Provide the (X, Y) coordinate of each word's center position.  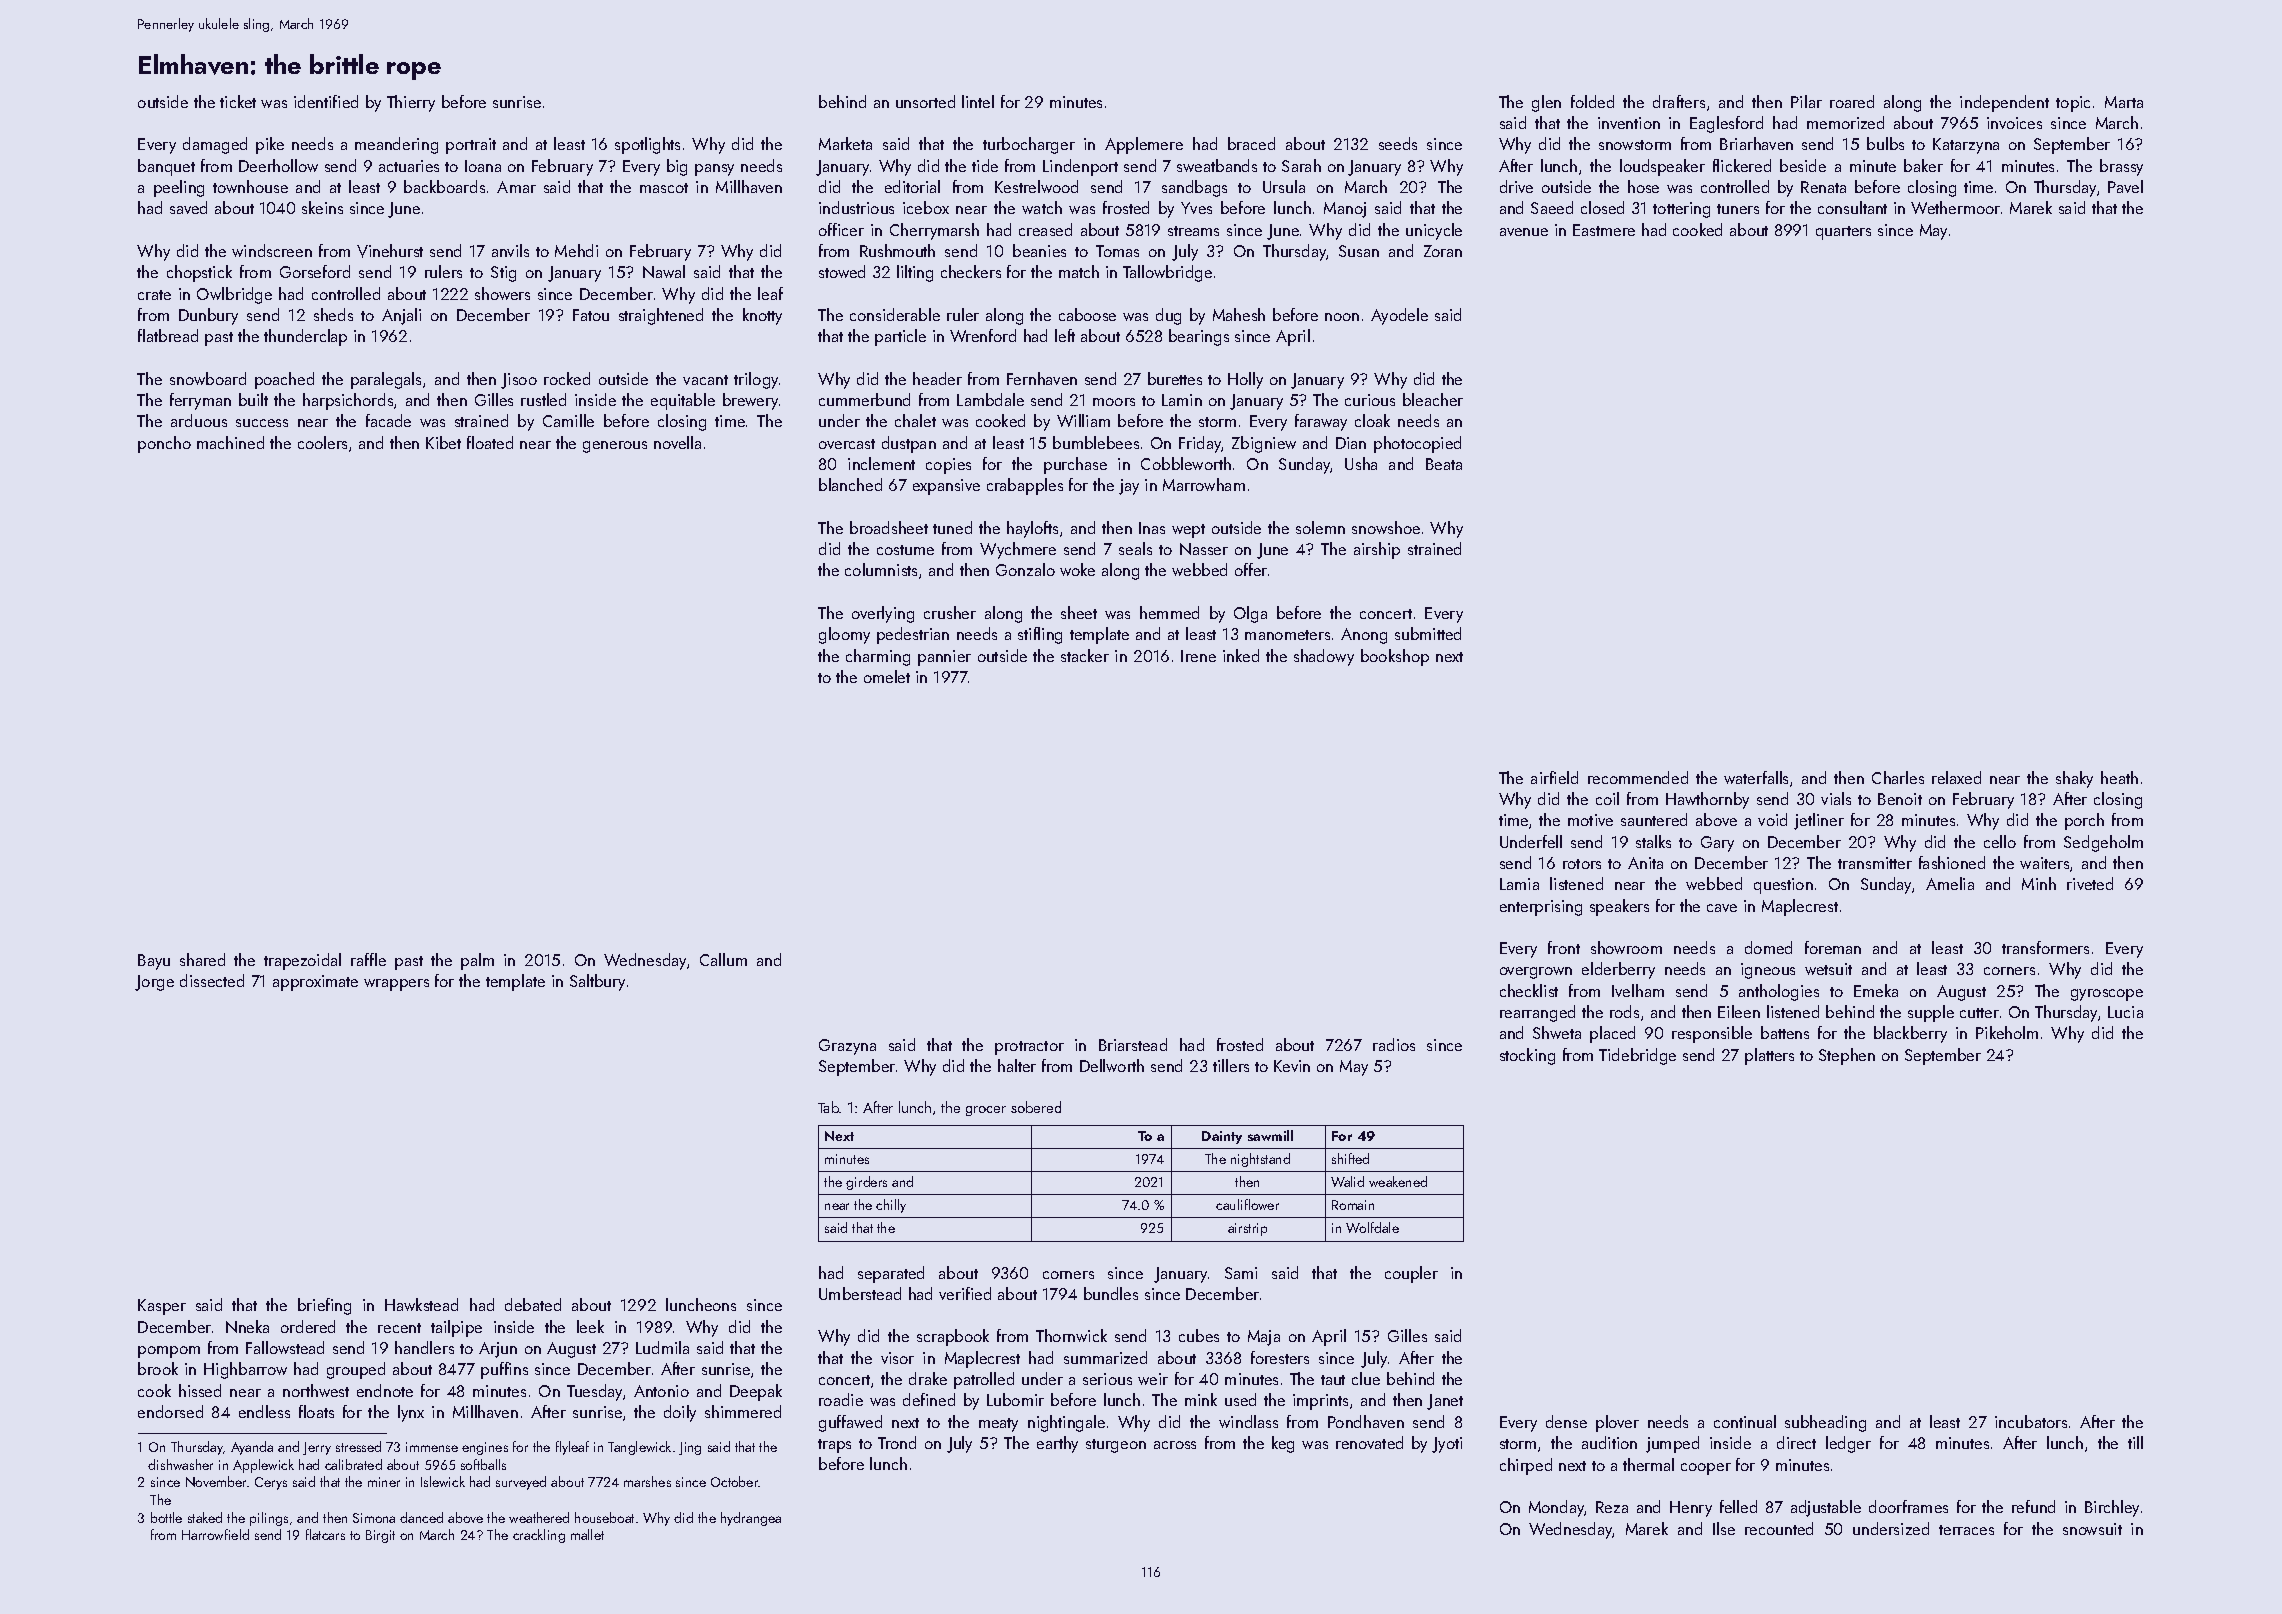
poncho (164, 444)
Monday (1556, 1508)
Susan (1359, 251)
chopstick (199, 273)
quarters (1843, 233)
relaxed (1956, 777)
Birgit (380, 1536)
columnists (881, 569)
